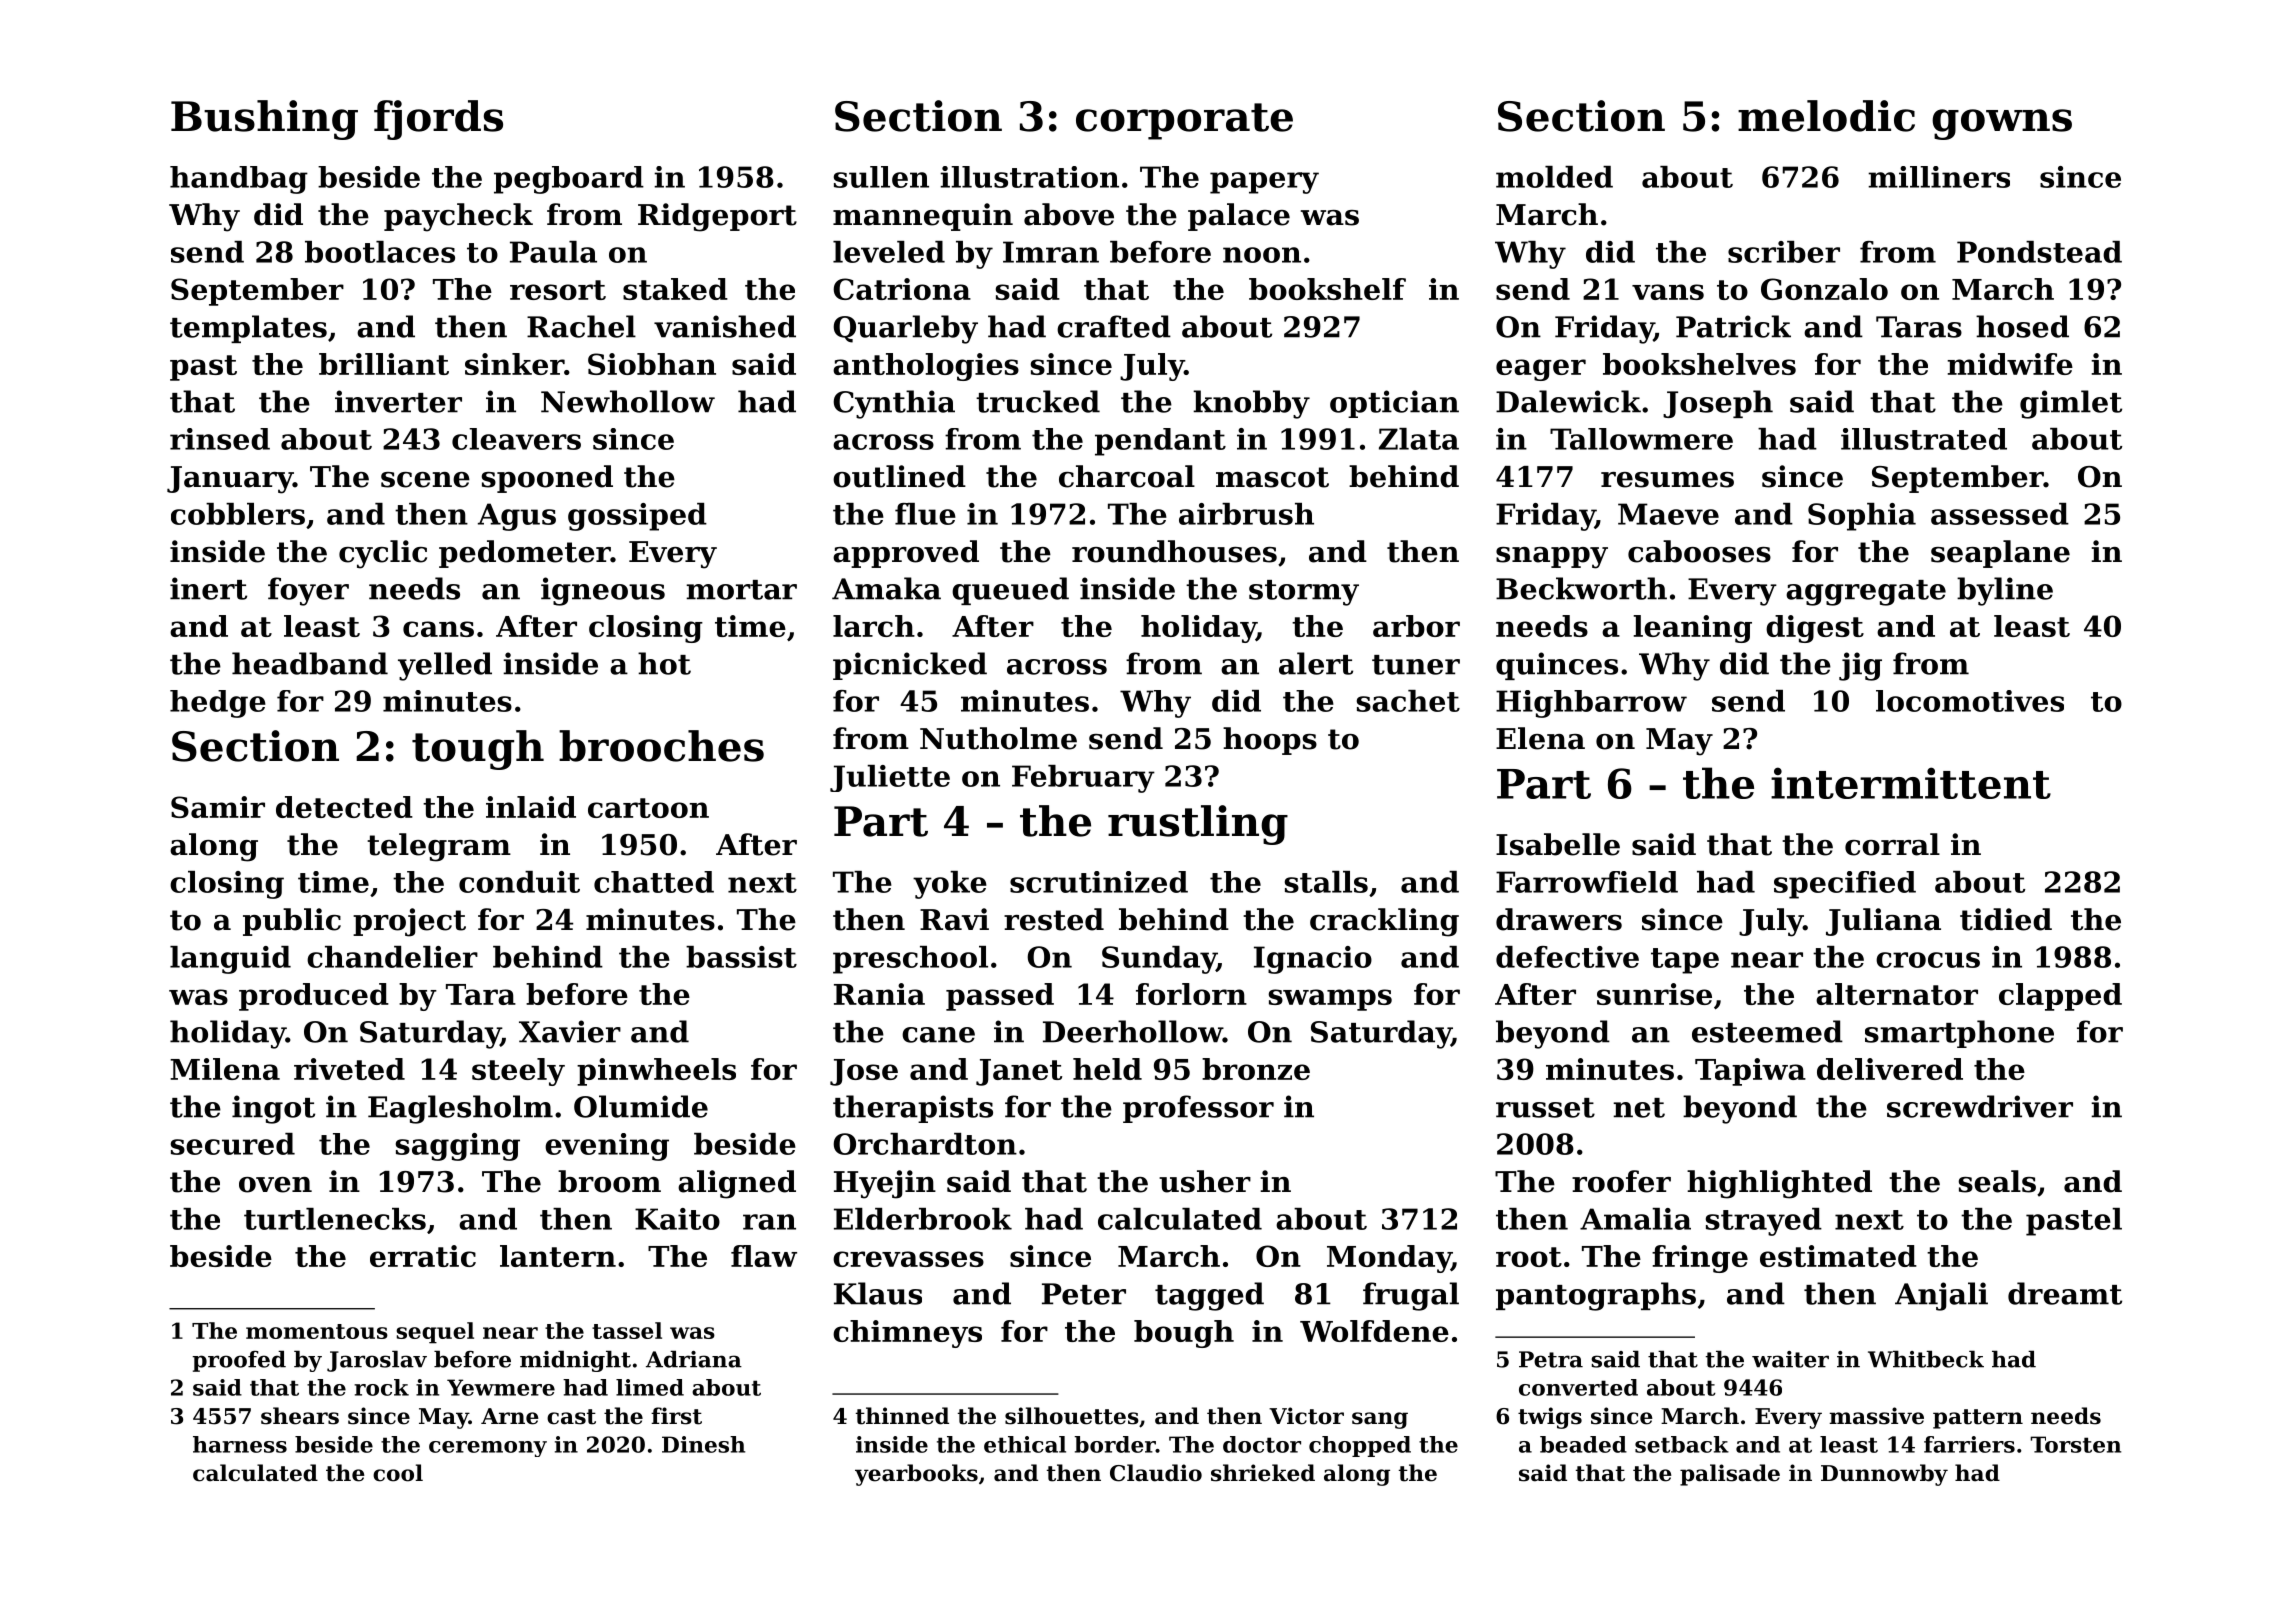  I want to click on milliners, so click(1939, 177).
